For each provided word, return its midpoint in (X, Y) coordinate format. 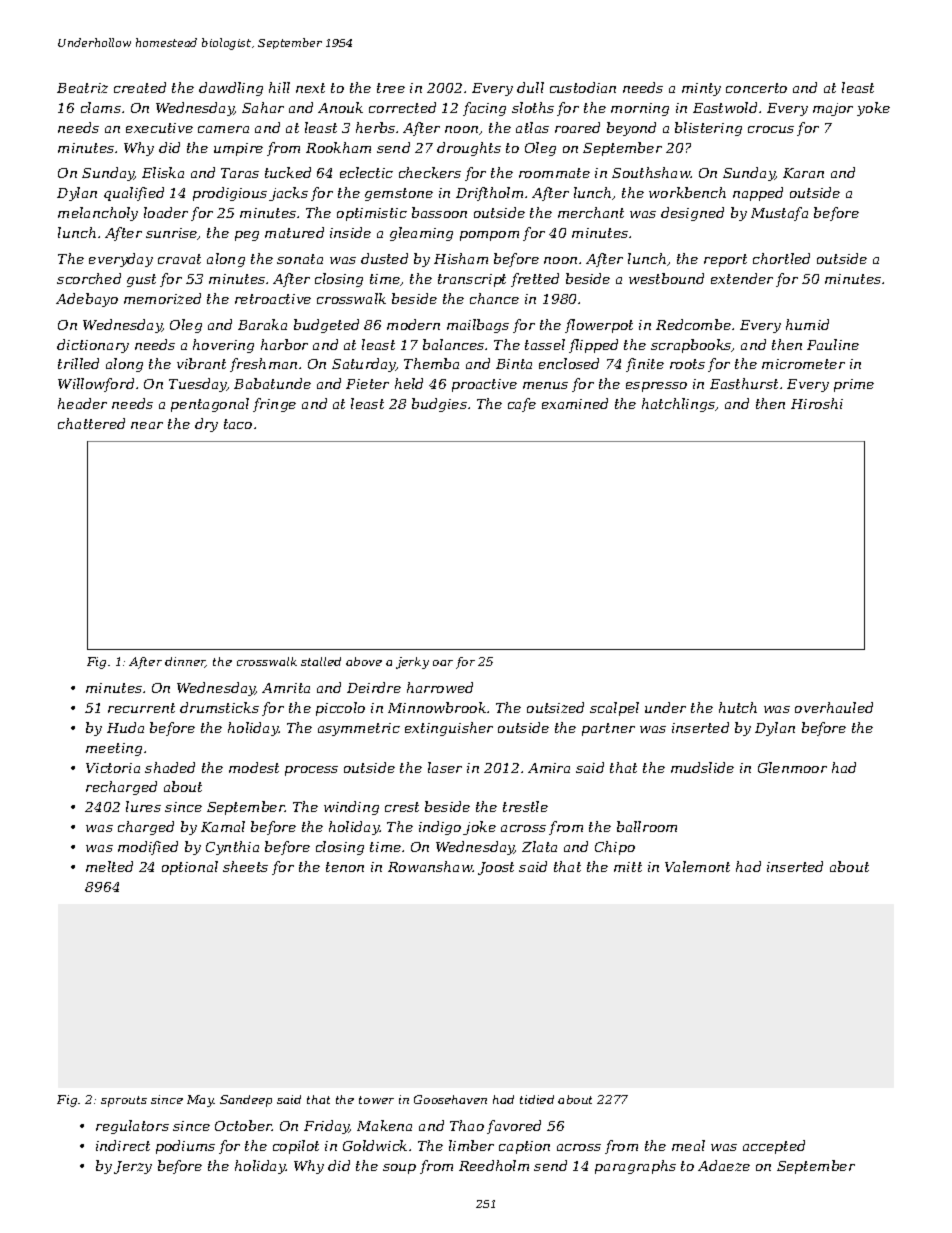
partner (608, 729)
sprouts (124, 1101)
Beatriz (82, 88)
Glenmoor (792, 767)
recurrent (141, 708)
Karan (803, 173)
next (310, 88)
